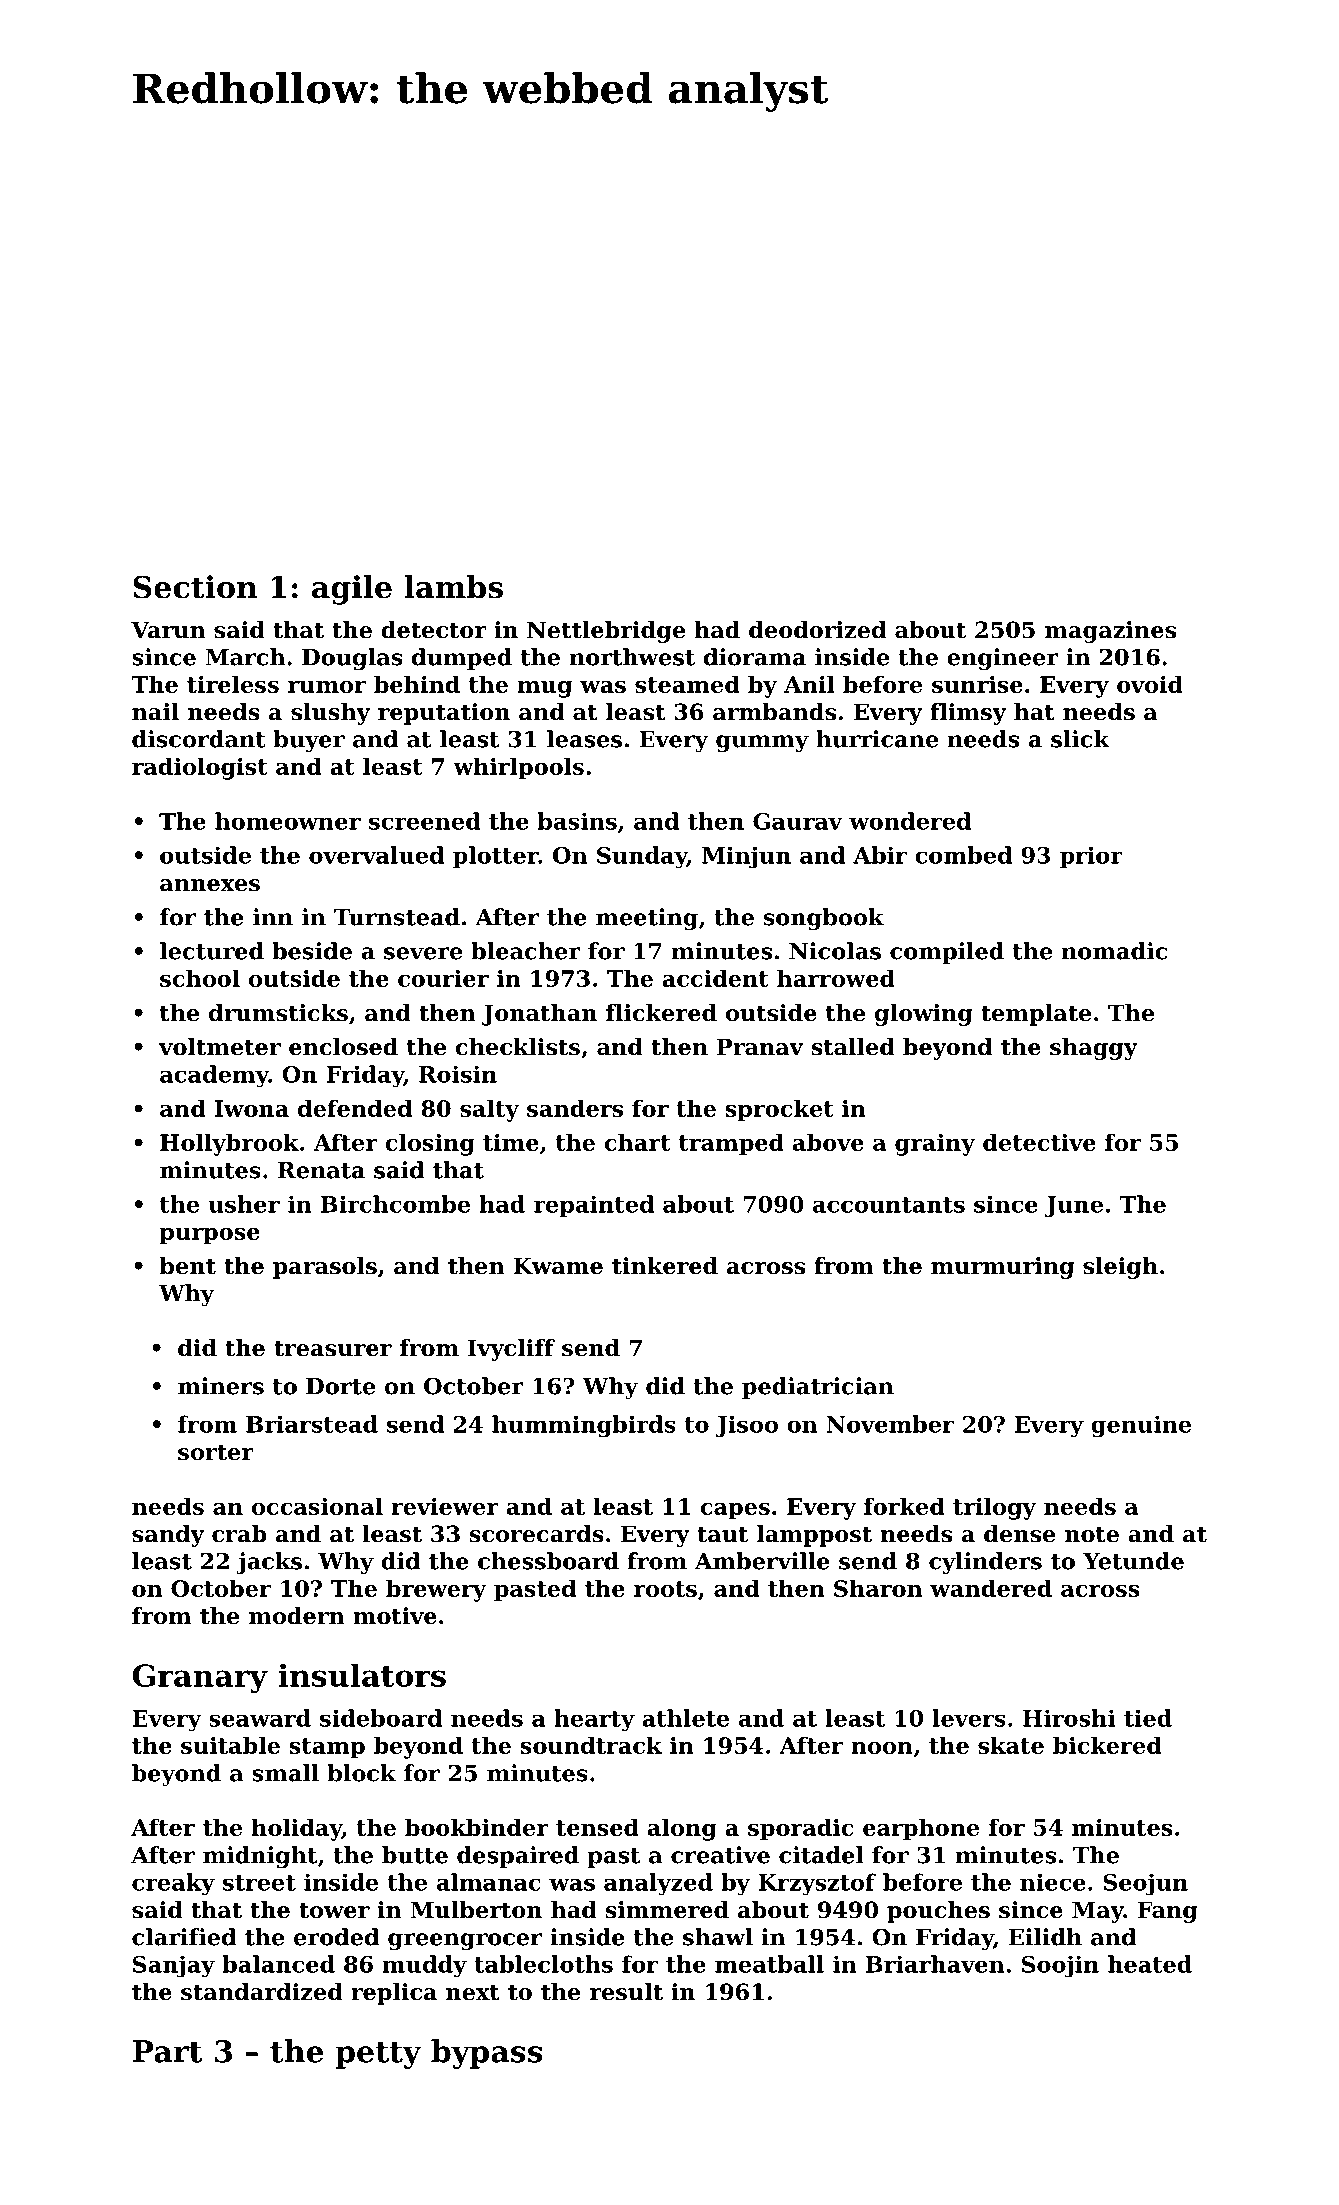  What do you see at coordinates (453, 587) in the screenshot?
I see `lambs` at bounding box center [453, 587].
